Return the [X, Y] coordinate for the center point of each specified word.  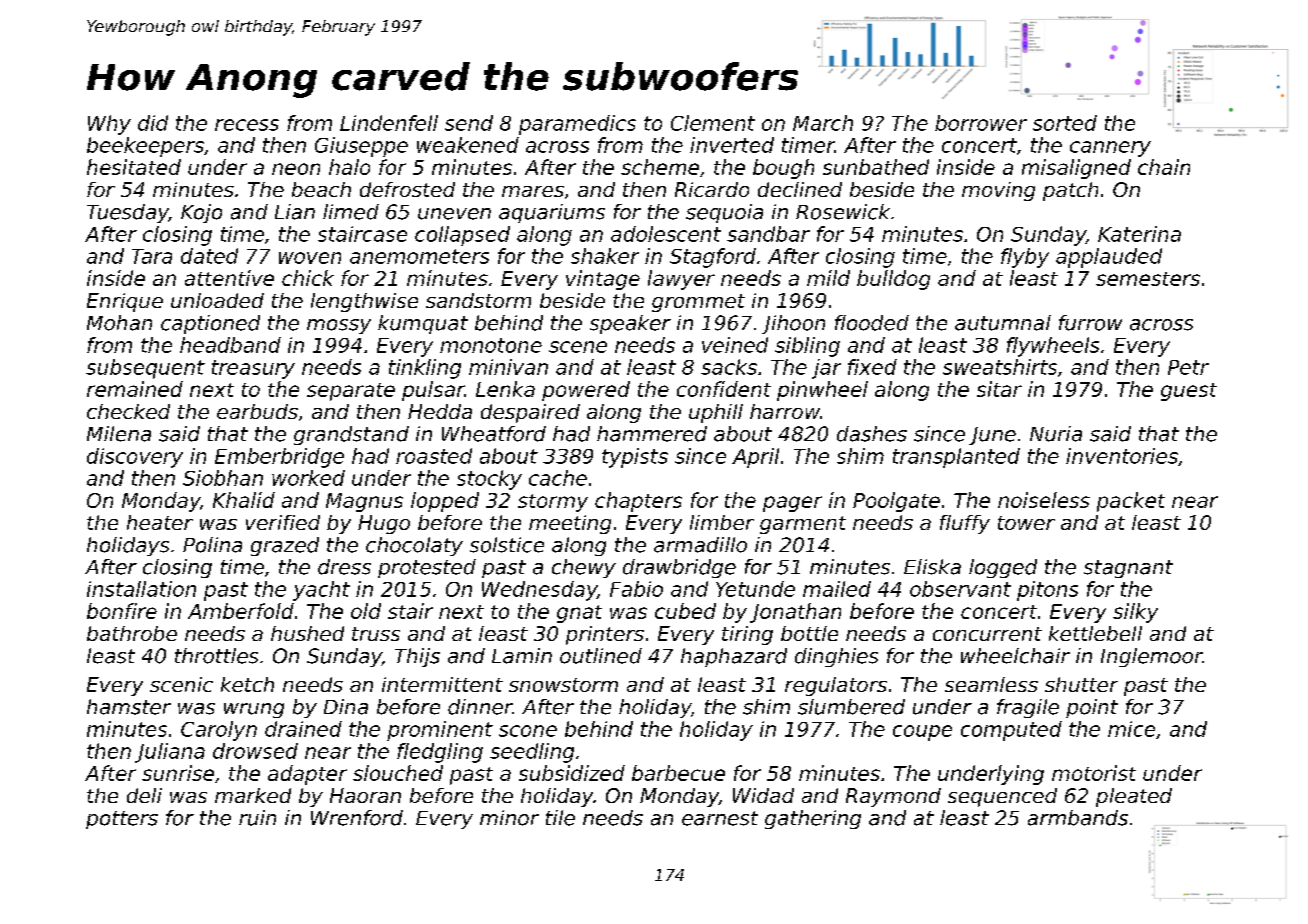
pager [792, 504]
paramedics [577, 125]
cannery [1110, 149]
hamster [129, 707]
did [153, 123]
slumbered [851, 707]
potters [122, 820]
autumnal [1003, 323]
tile [560, 818]
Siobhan [223, 478]
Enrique [125, 302]
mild [828, 278]
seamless [991, 684]
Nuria [1056, 434]
